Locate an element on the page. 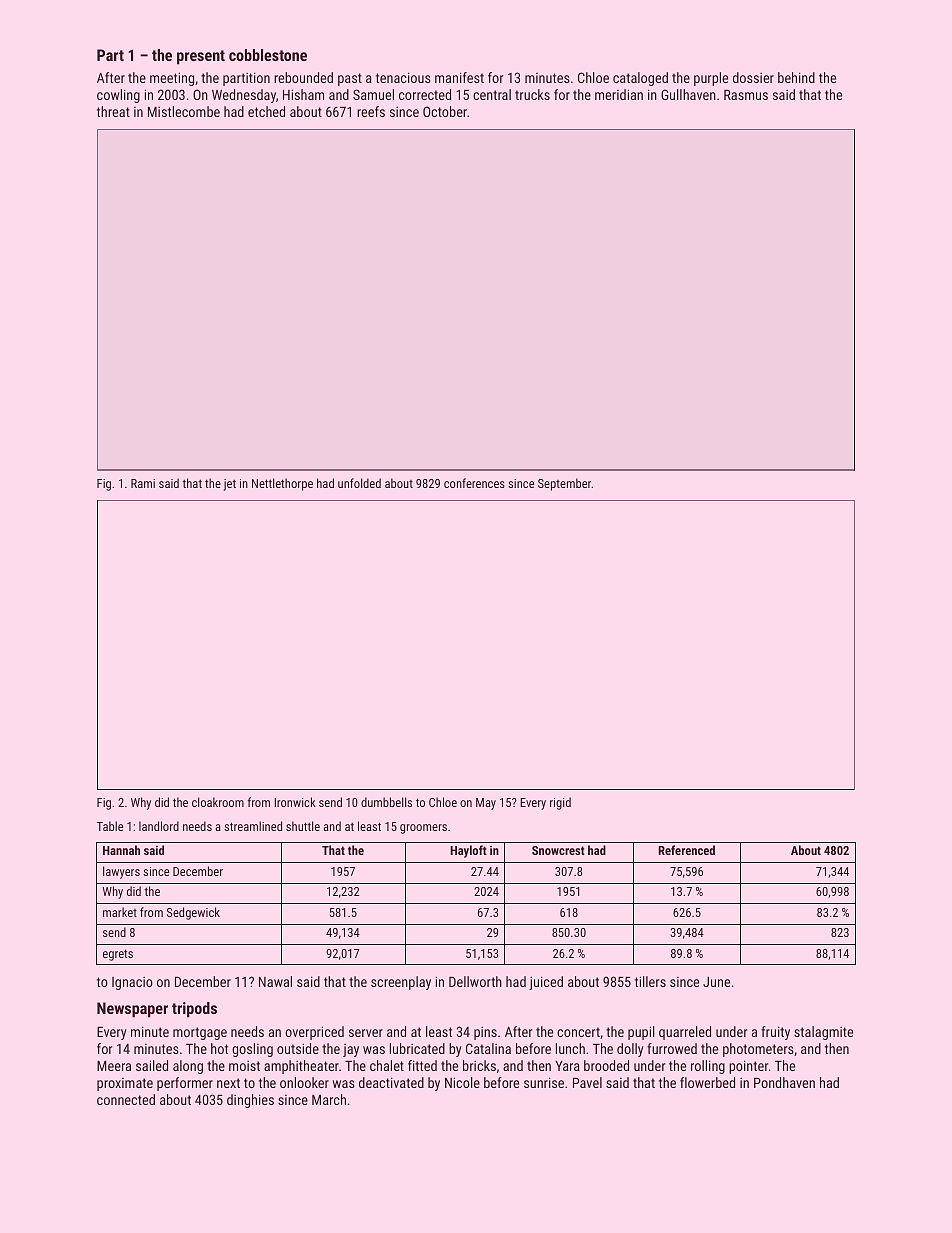  rigid is located at coordinates (560, 803).
